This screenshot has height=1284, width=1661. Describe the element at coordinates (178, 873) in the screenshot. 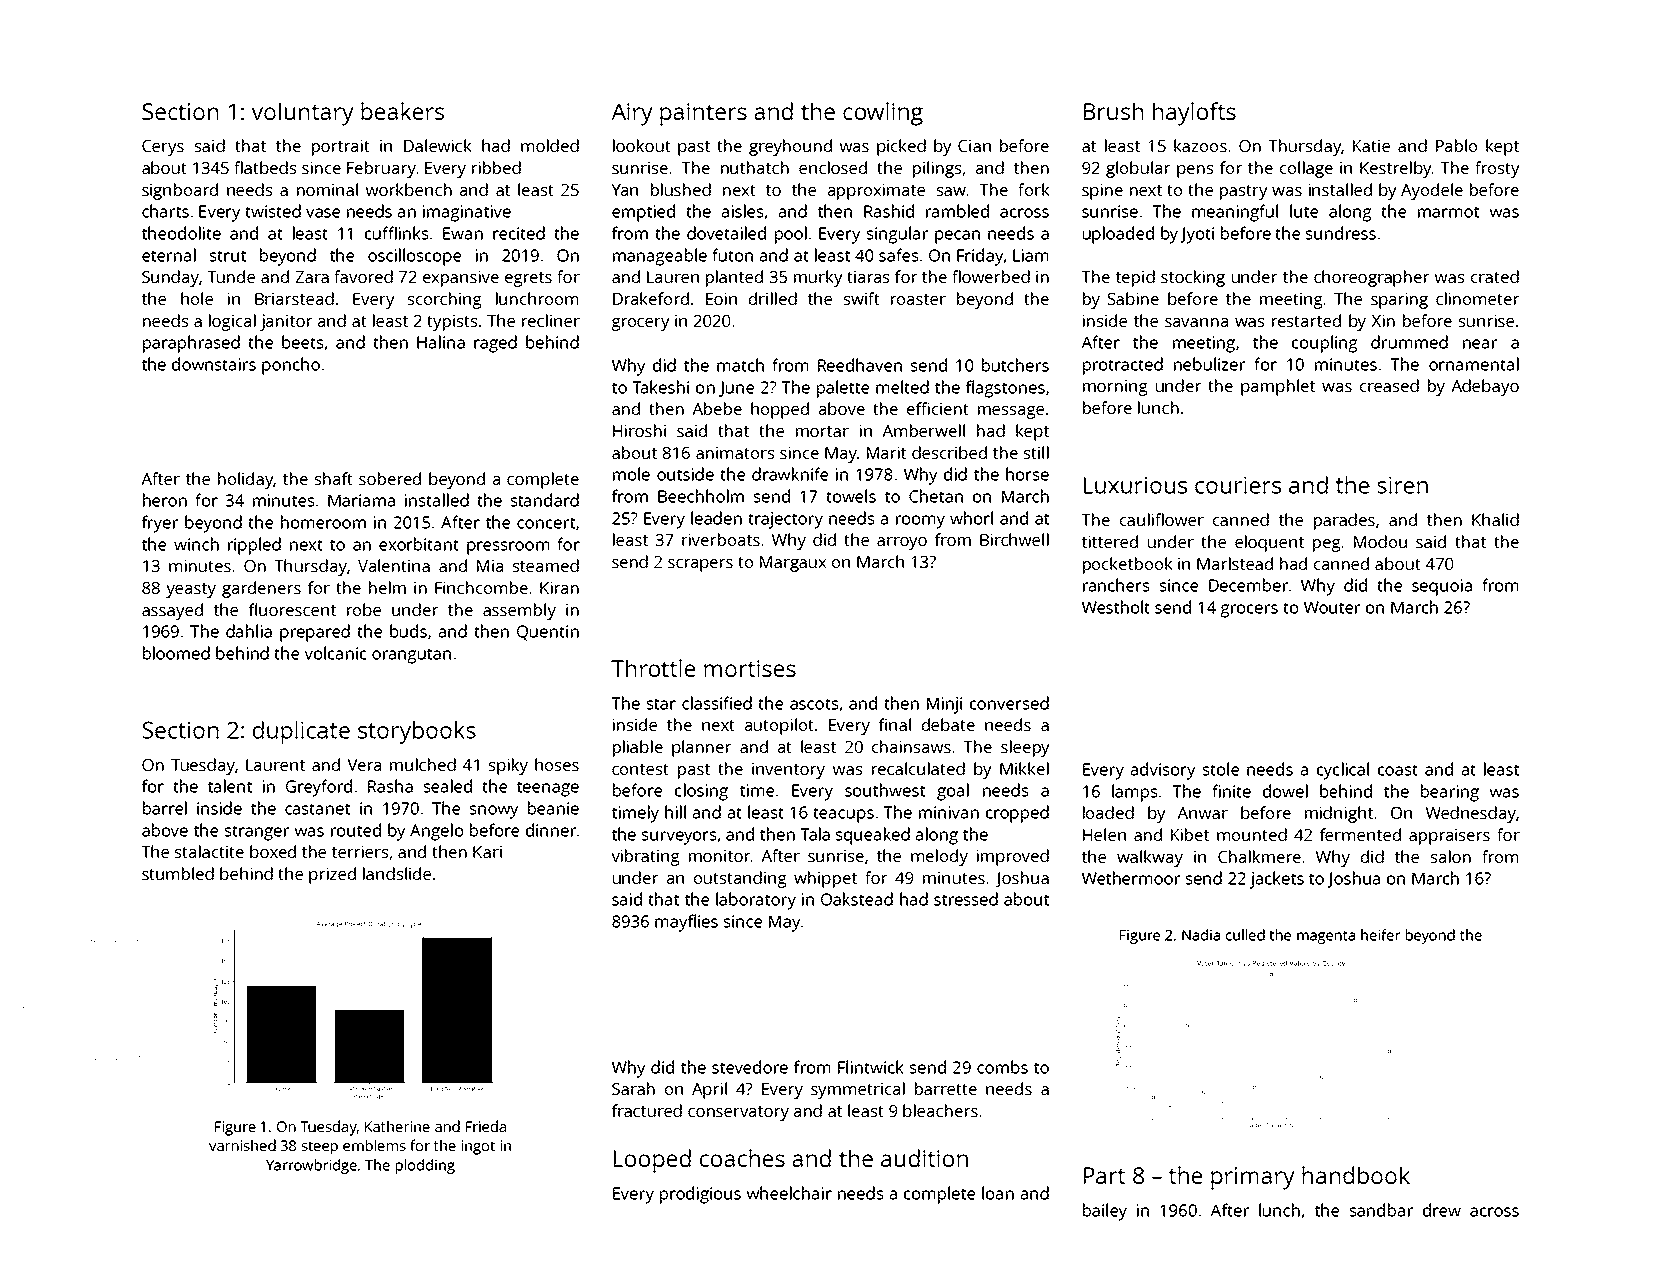

I see `stumbled` at that location.
